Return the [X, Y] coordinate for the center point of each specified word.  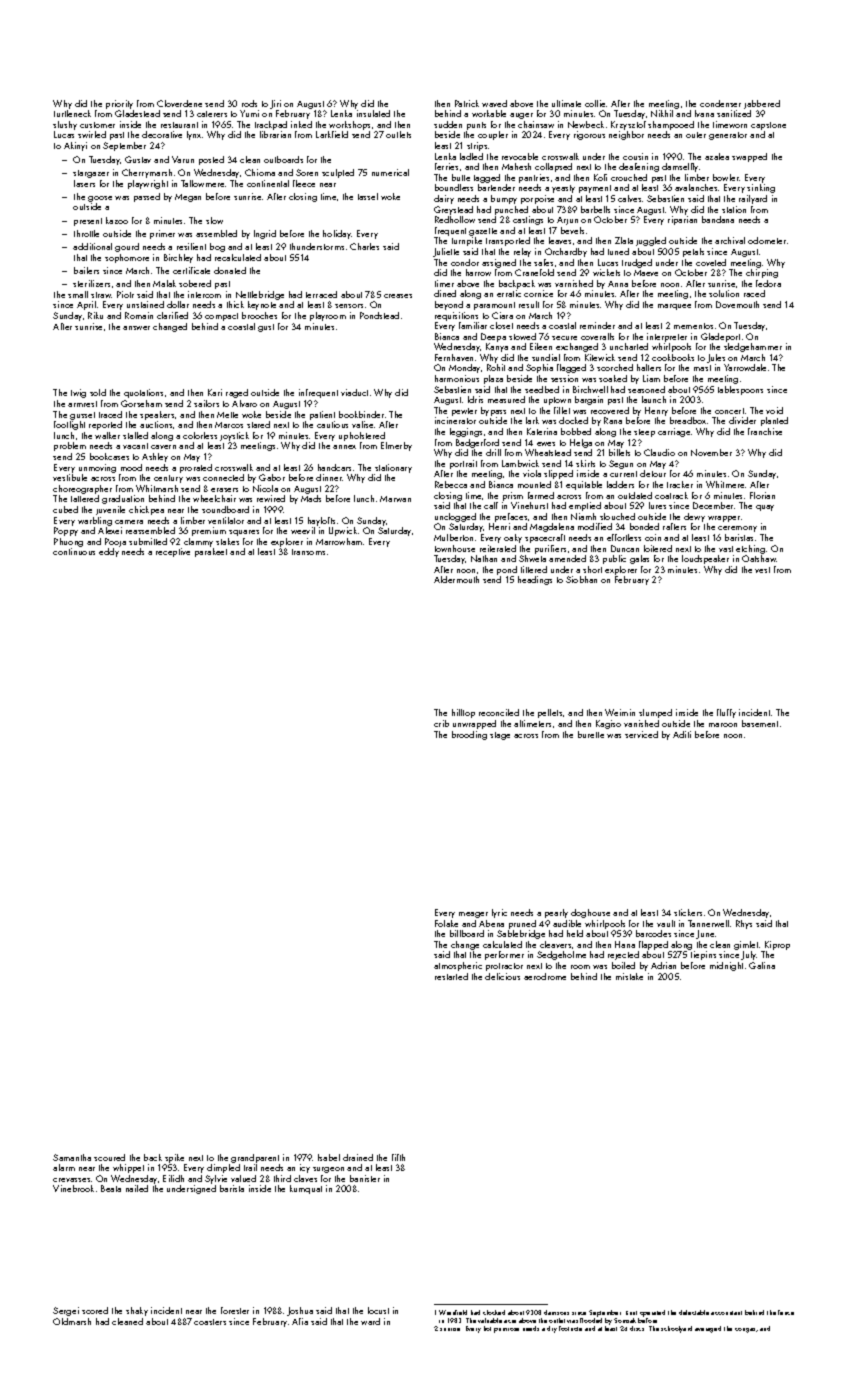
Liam [651, 378]
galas [639, 559]
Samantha [72, 1157]
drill [493, 452]
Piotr [125, 294]
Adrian [663, 965]
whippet [128, 1168]
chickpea [146, 510]
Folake [446, 923]
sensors [349, 306]
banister [365, 1178]
